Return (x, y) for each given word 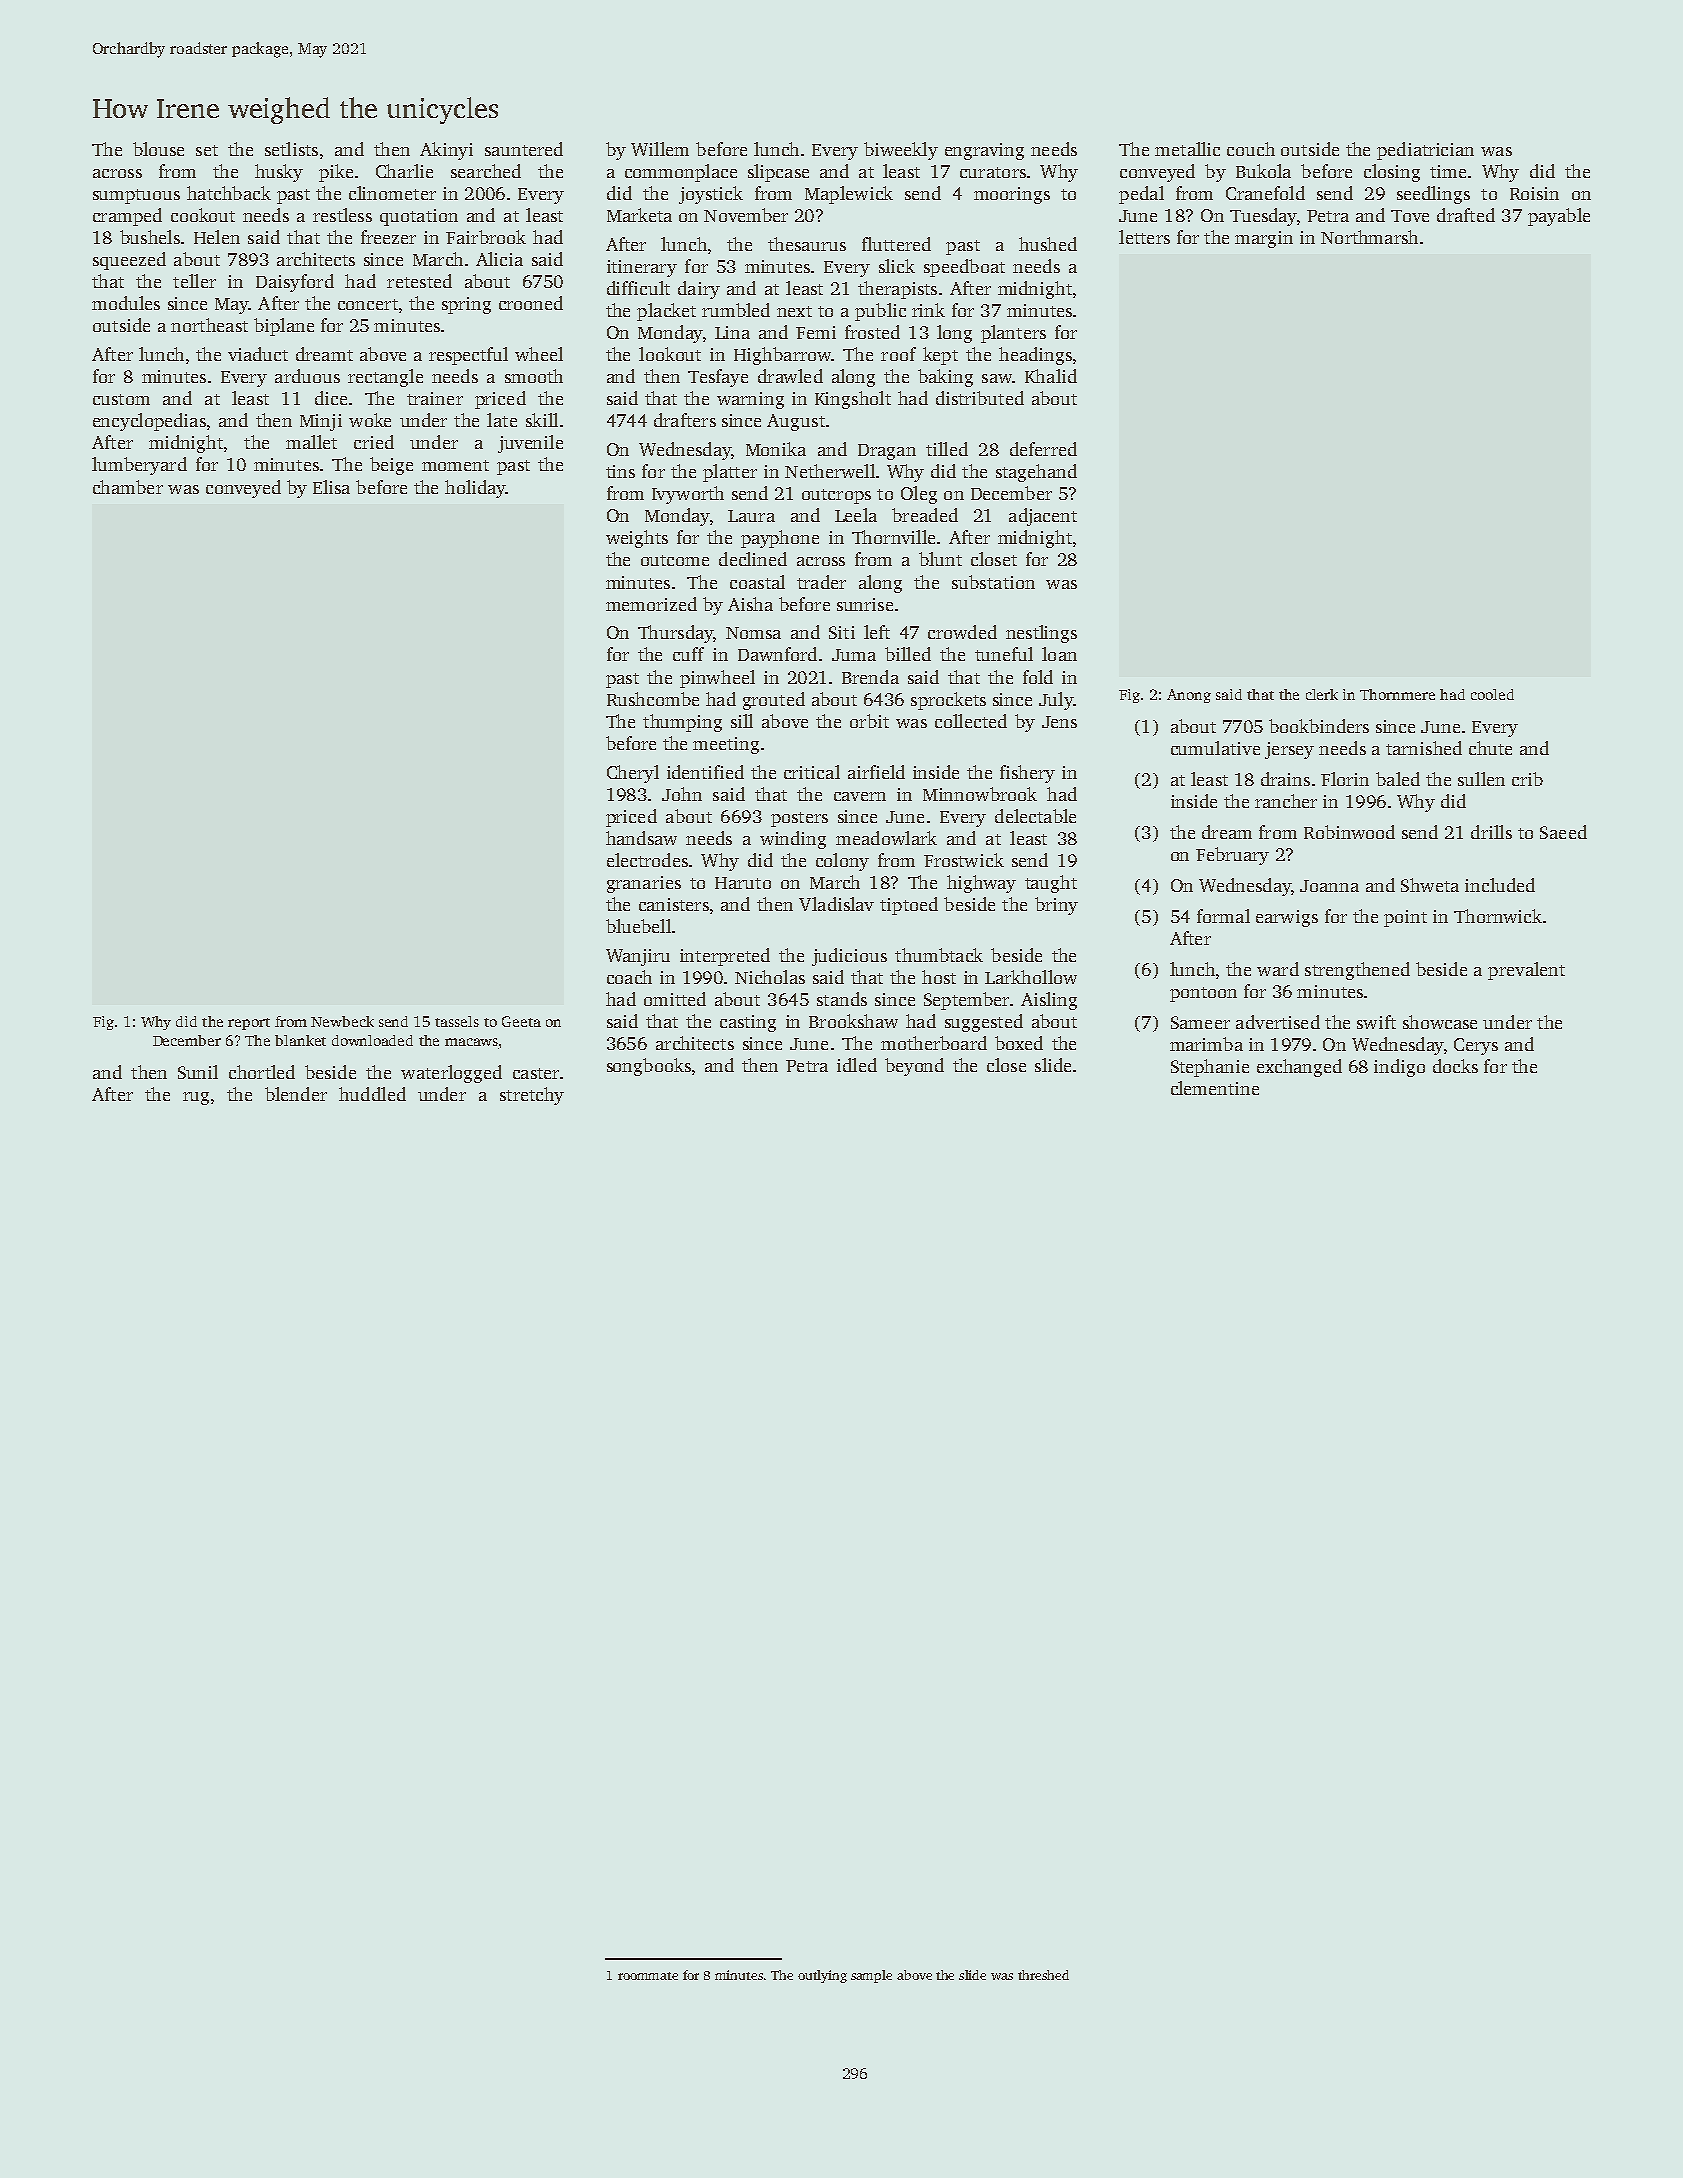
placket (666, 312)
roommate (648, 1976)
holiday (475, 489)
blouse (158, 149)
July (1056, 701)
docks (1455, 1066)
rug (196, 1098)
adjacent (1043, 517)
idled (857, 1065)
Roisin (1534, 193)
